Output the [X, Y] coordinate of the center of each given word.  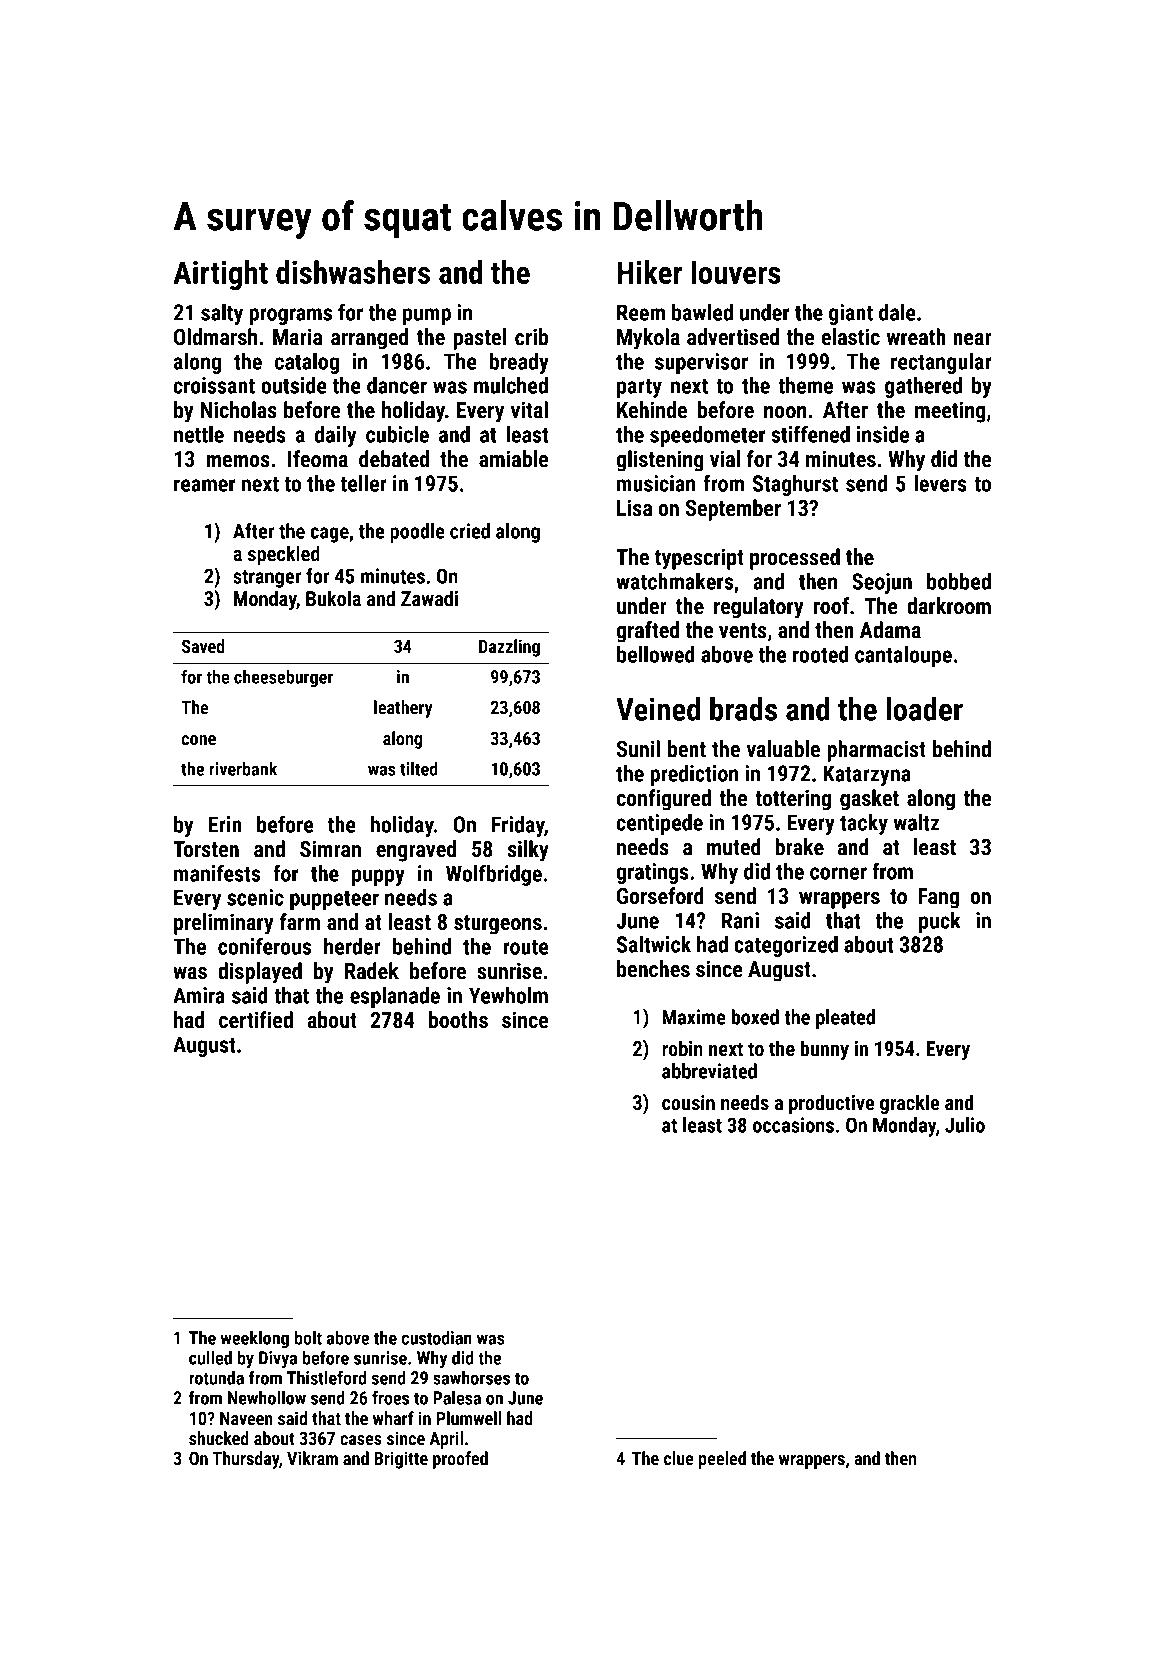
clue [679, 1458]
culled [210, 1358]
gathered [923, 387]
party [639, 388]
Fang [938, 898]
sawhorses [471, 1378]
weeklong [255, 1339]
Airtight [220, 275]
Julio [965, 1125]
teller [363, 483]
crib [531, 337]
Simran [330, 849]
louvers [736, 272]
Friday [518, 826]
